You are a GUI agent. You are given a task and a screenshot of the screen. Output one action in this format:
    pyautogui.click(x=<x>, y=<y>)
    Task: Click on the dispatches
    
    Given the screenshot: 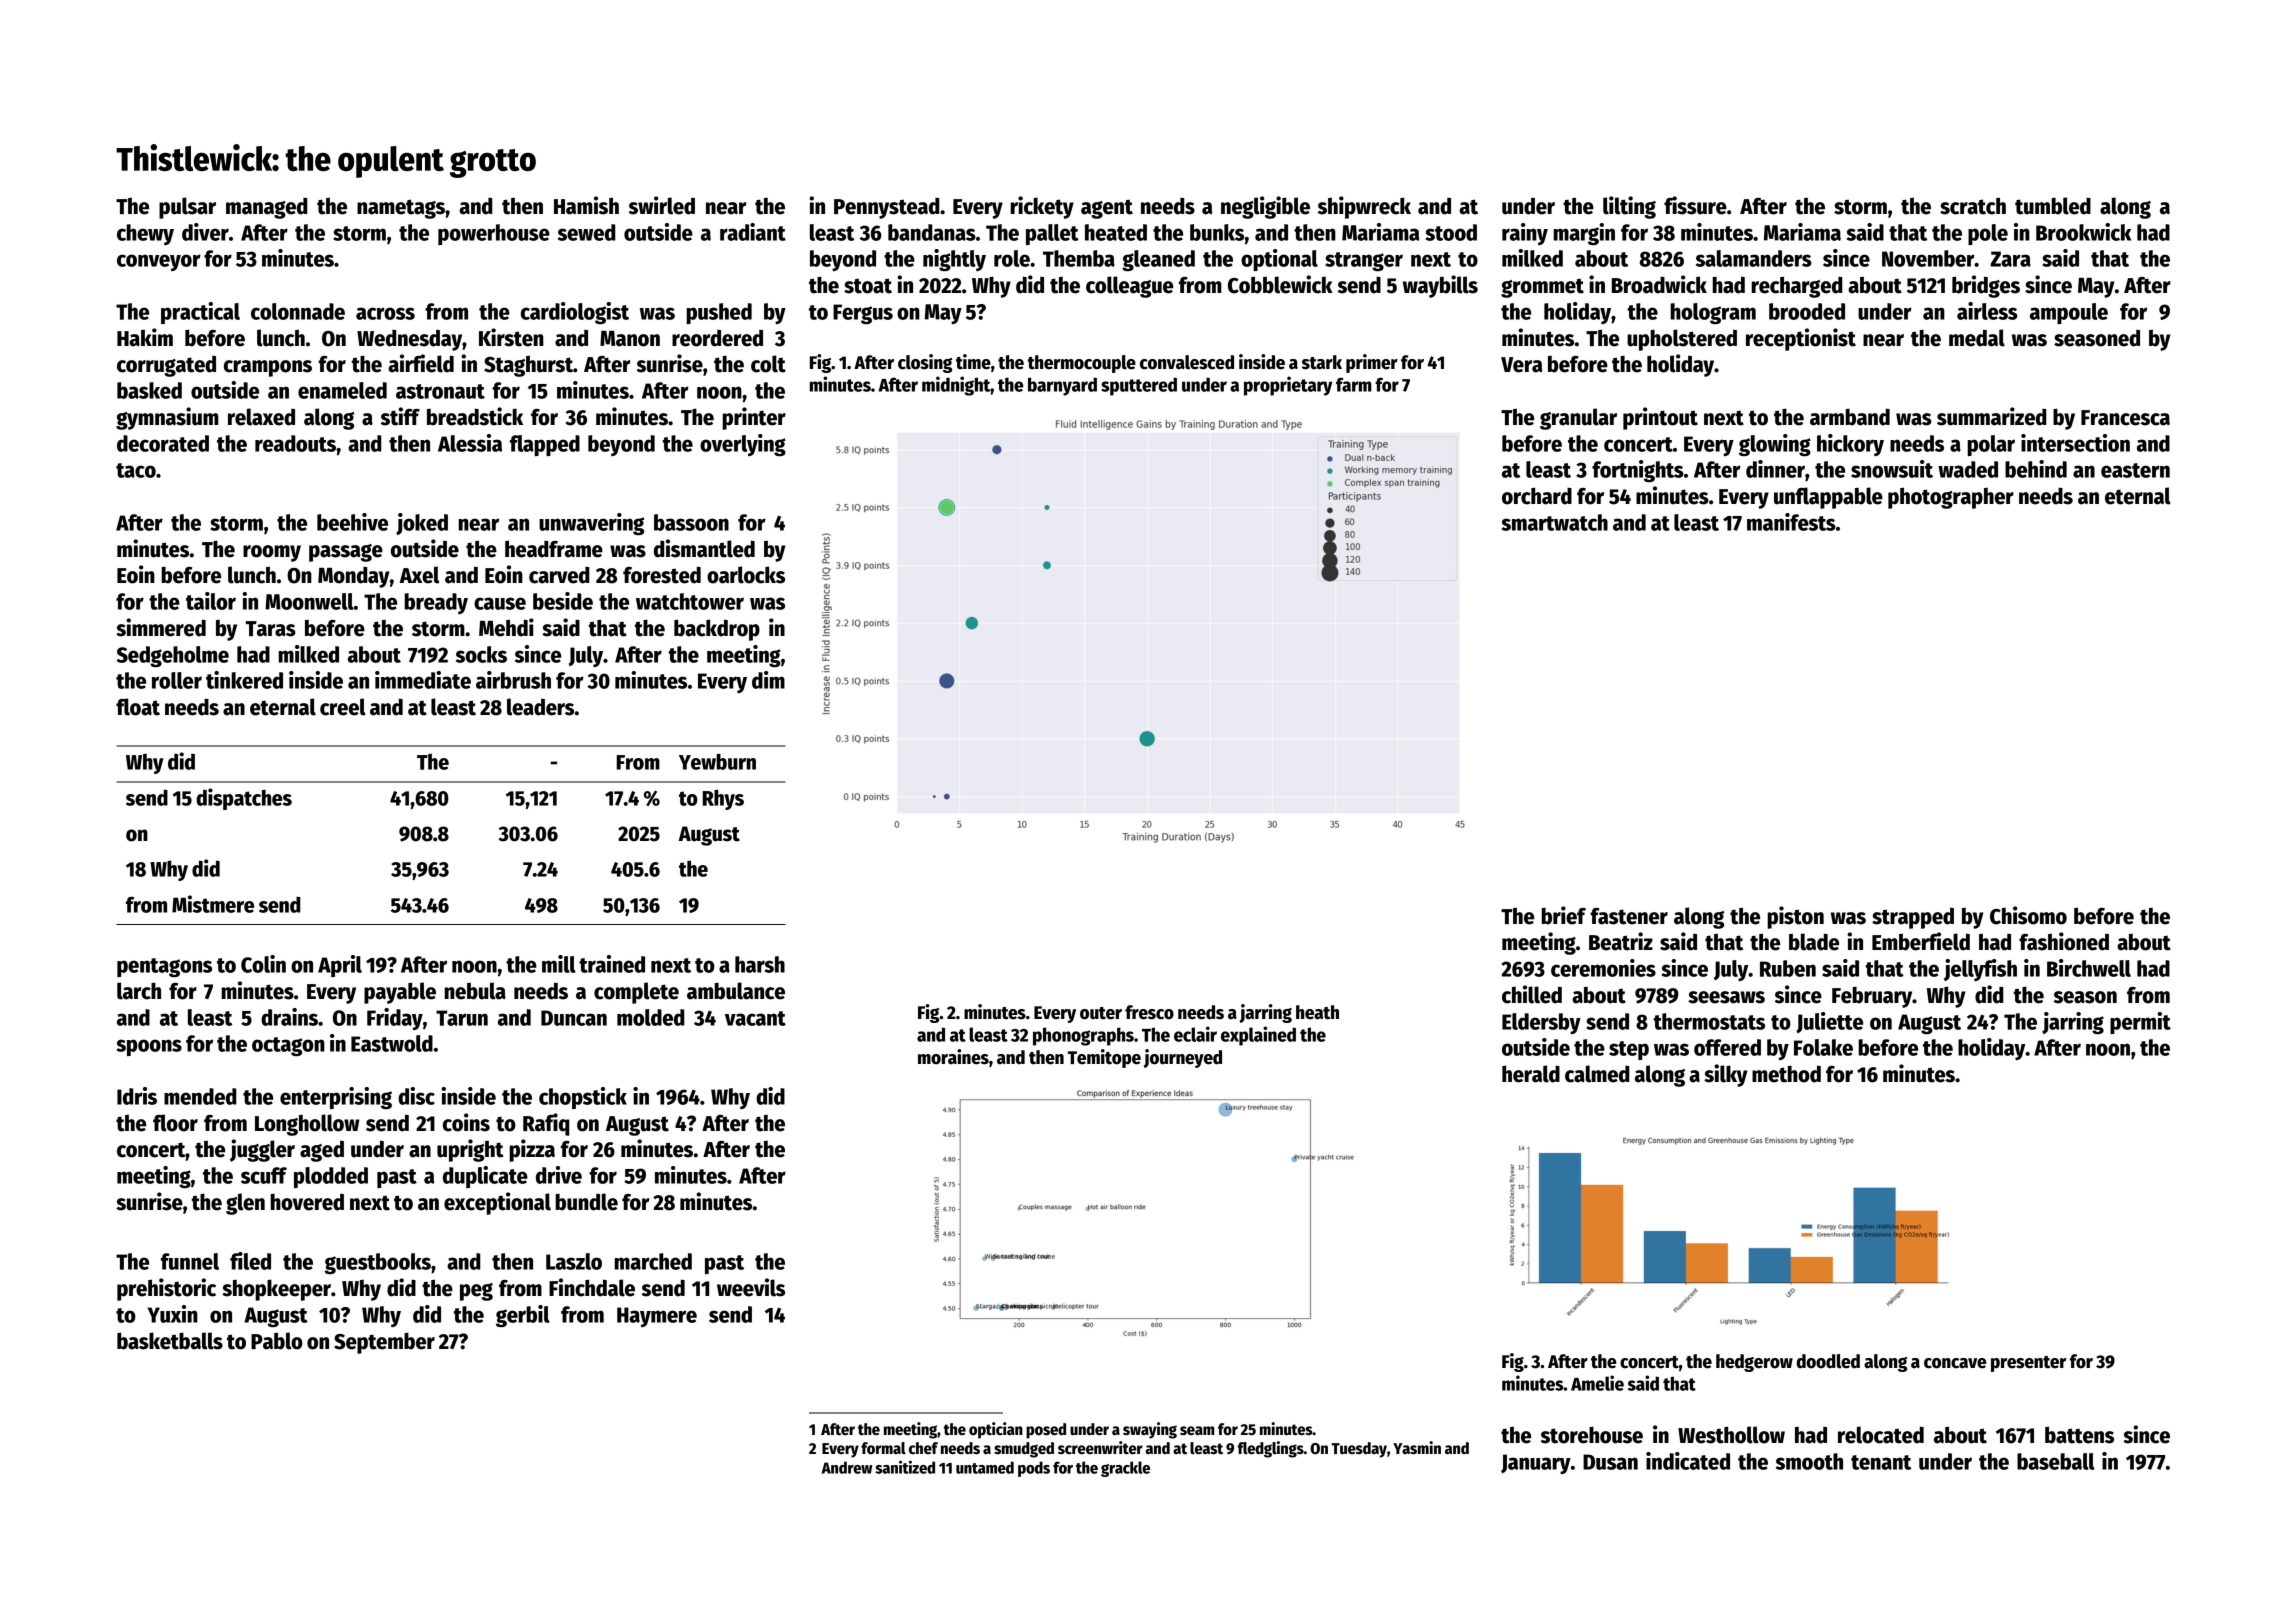 What is the action you would take?
    pyautogui.click(x=244, y=799)
